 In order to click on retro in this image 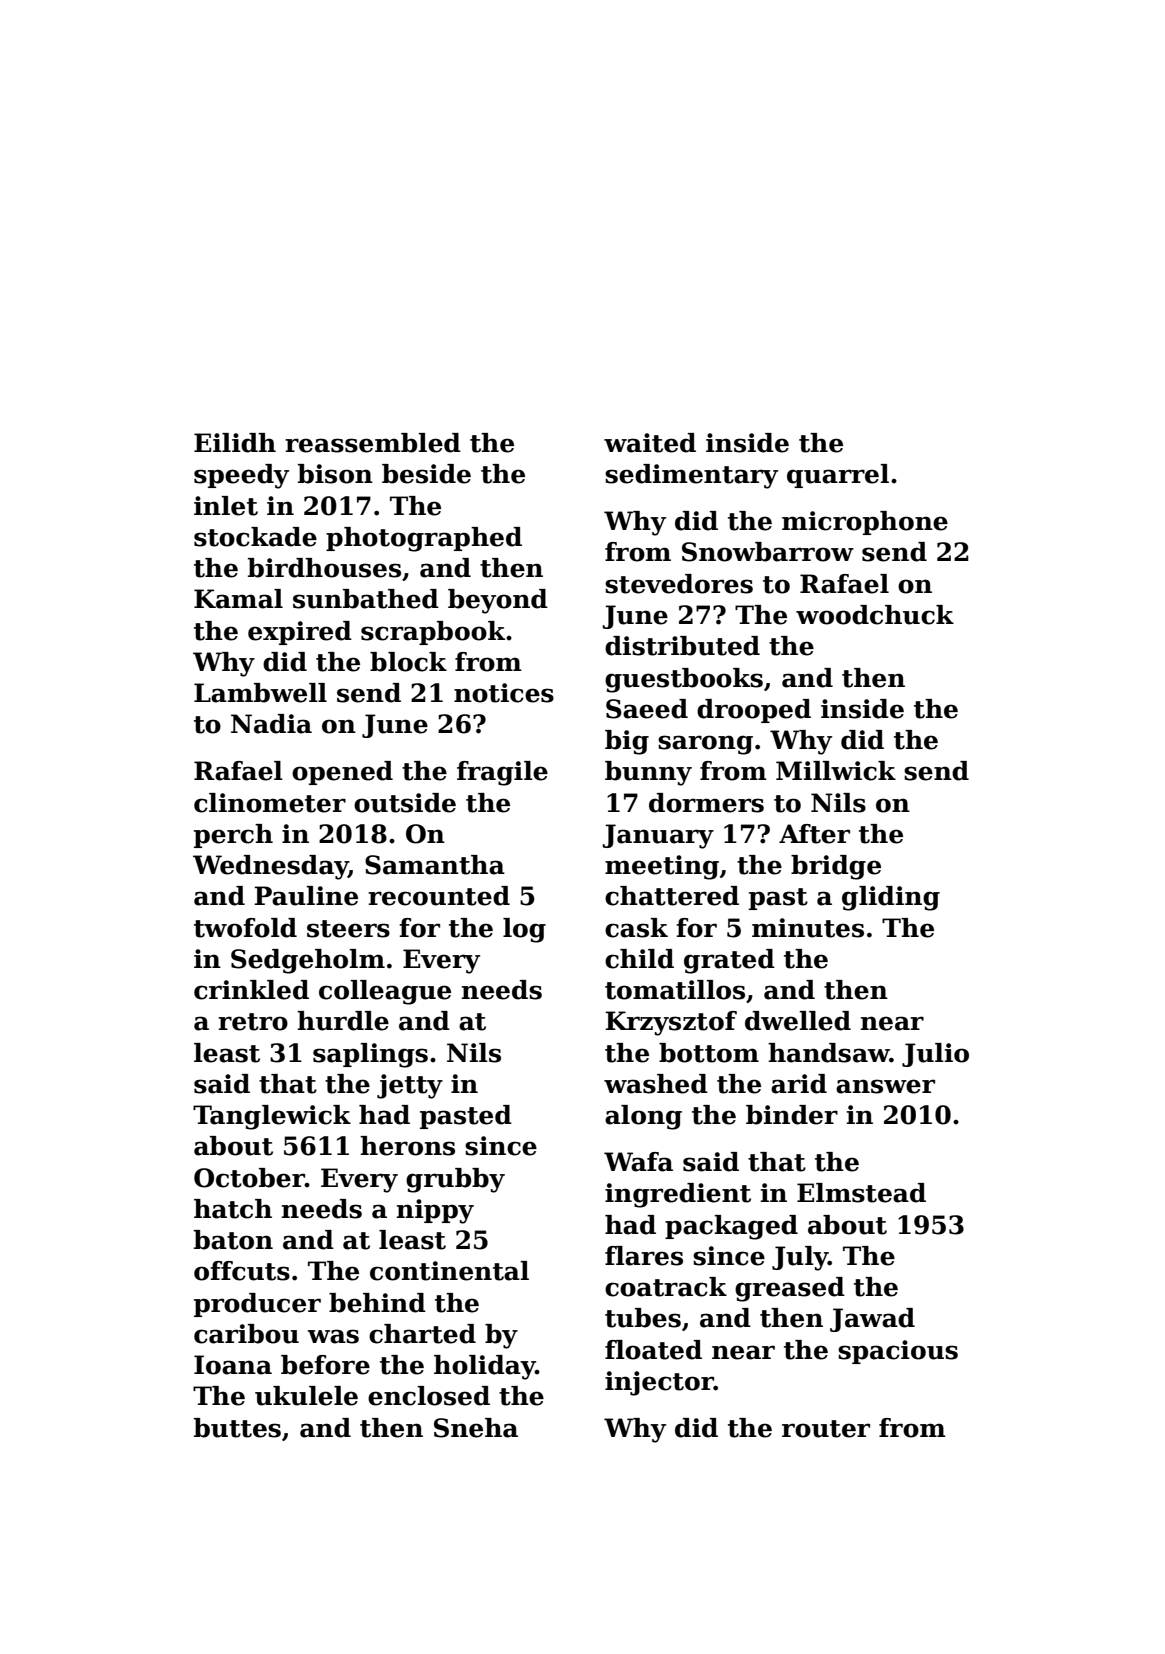, I will do `click(253, 1022)`.
